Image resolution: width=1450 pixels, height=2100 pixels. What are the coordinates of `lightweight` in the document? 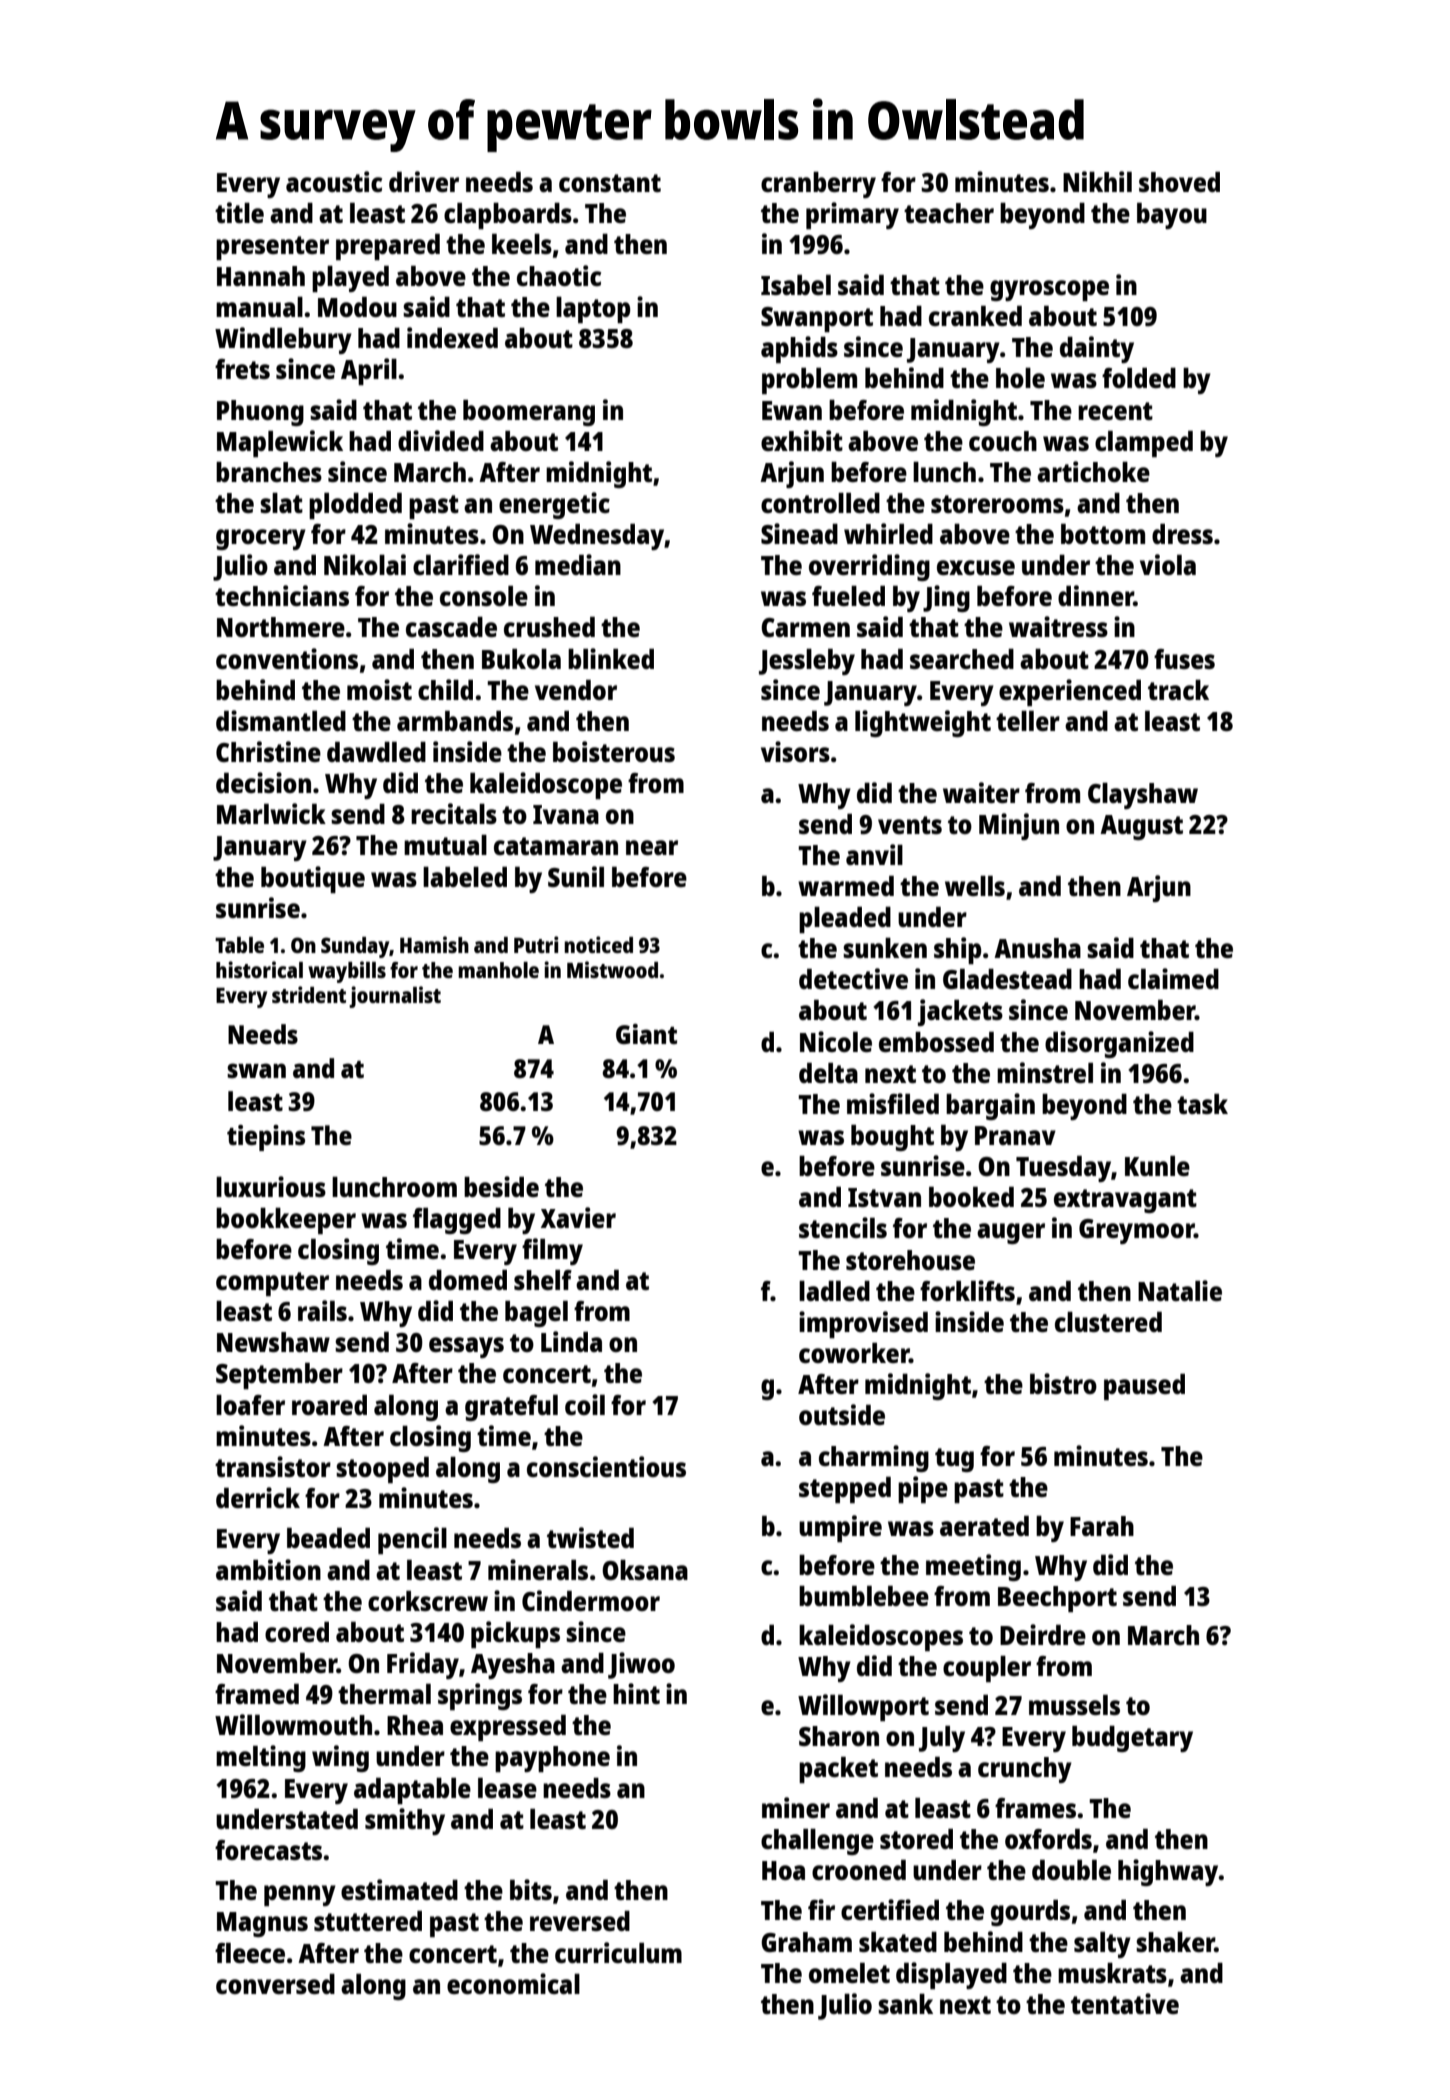 It's located at (923, 723).
